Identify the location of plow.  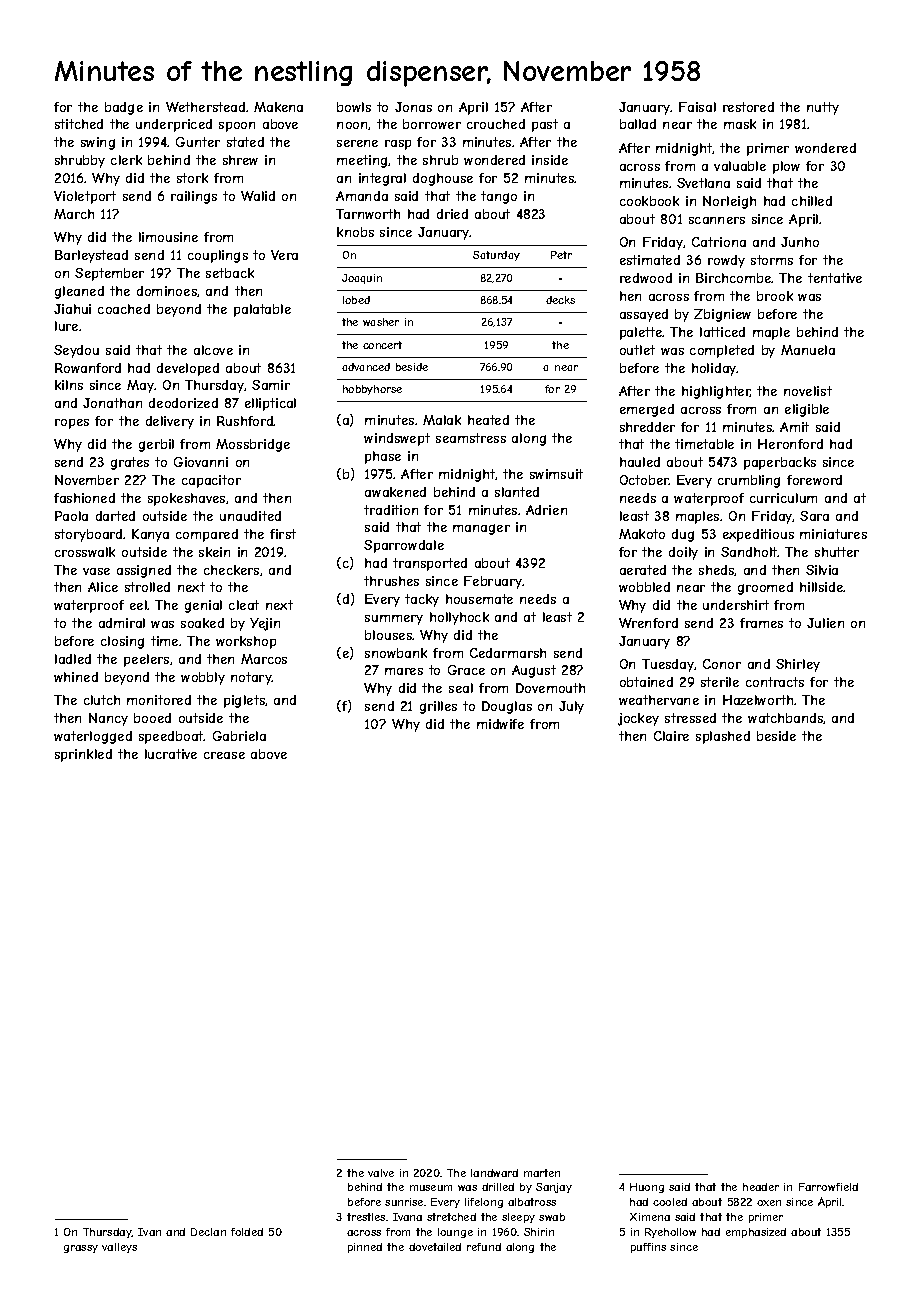
(786, 167).
